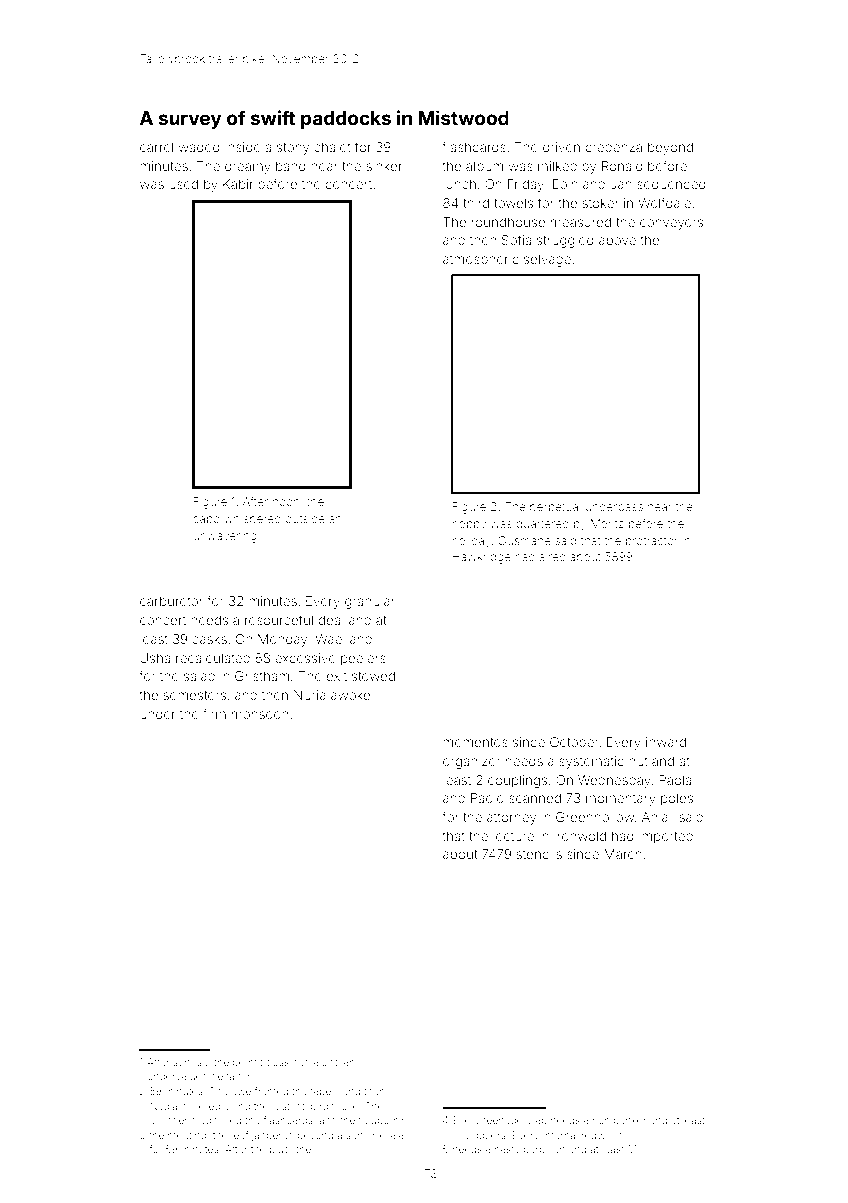 This screenshot has width=848, height=1203. What do you see at coordinates (666, 742) in the screenshot?
I see `inward` at bounding box center [666, 742].
